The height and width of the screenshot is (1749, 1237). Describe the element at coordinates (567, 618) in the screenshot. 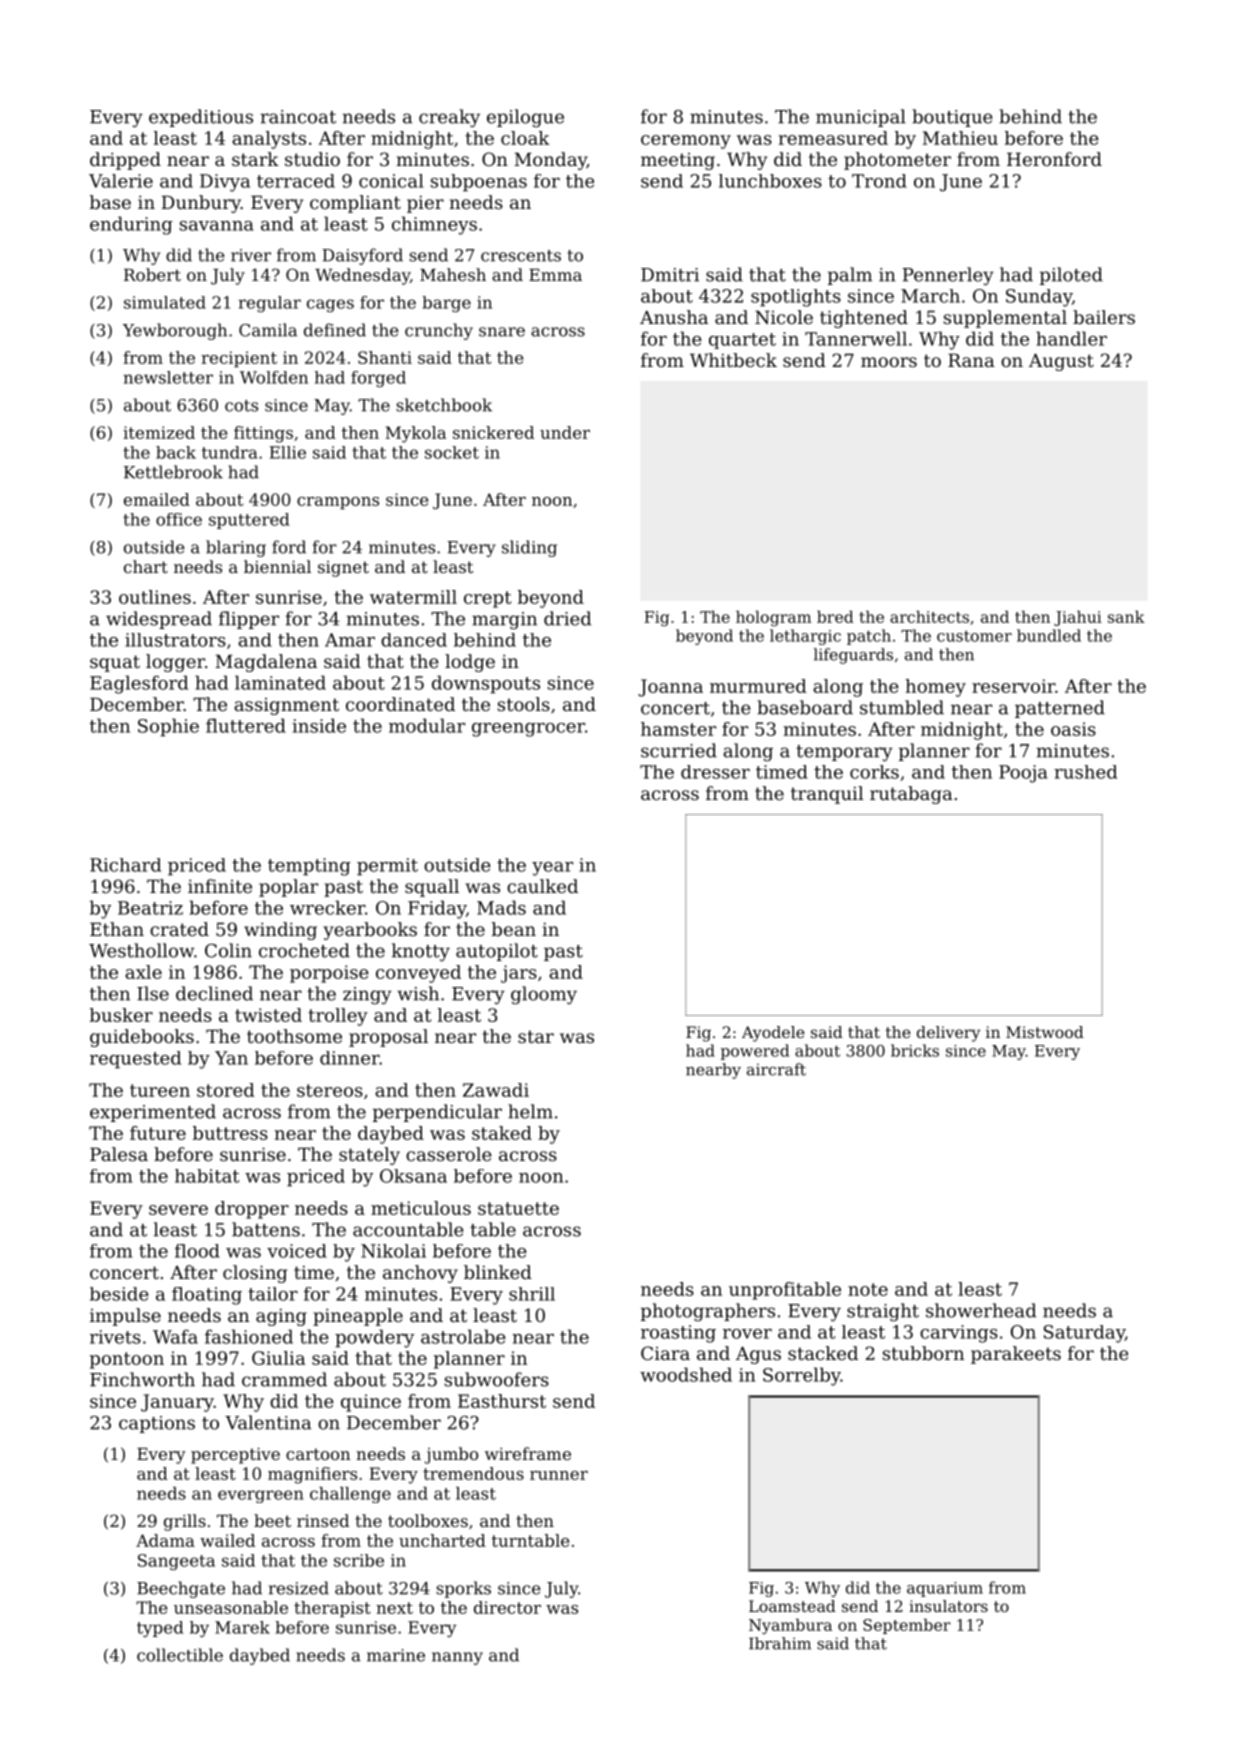

I see `dried` at that location.
